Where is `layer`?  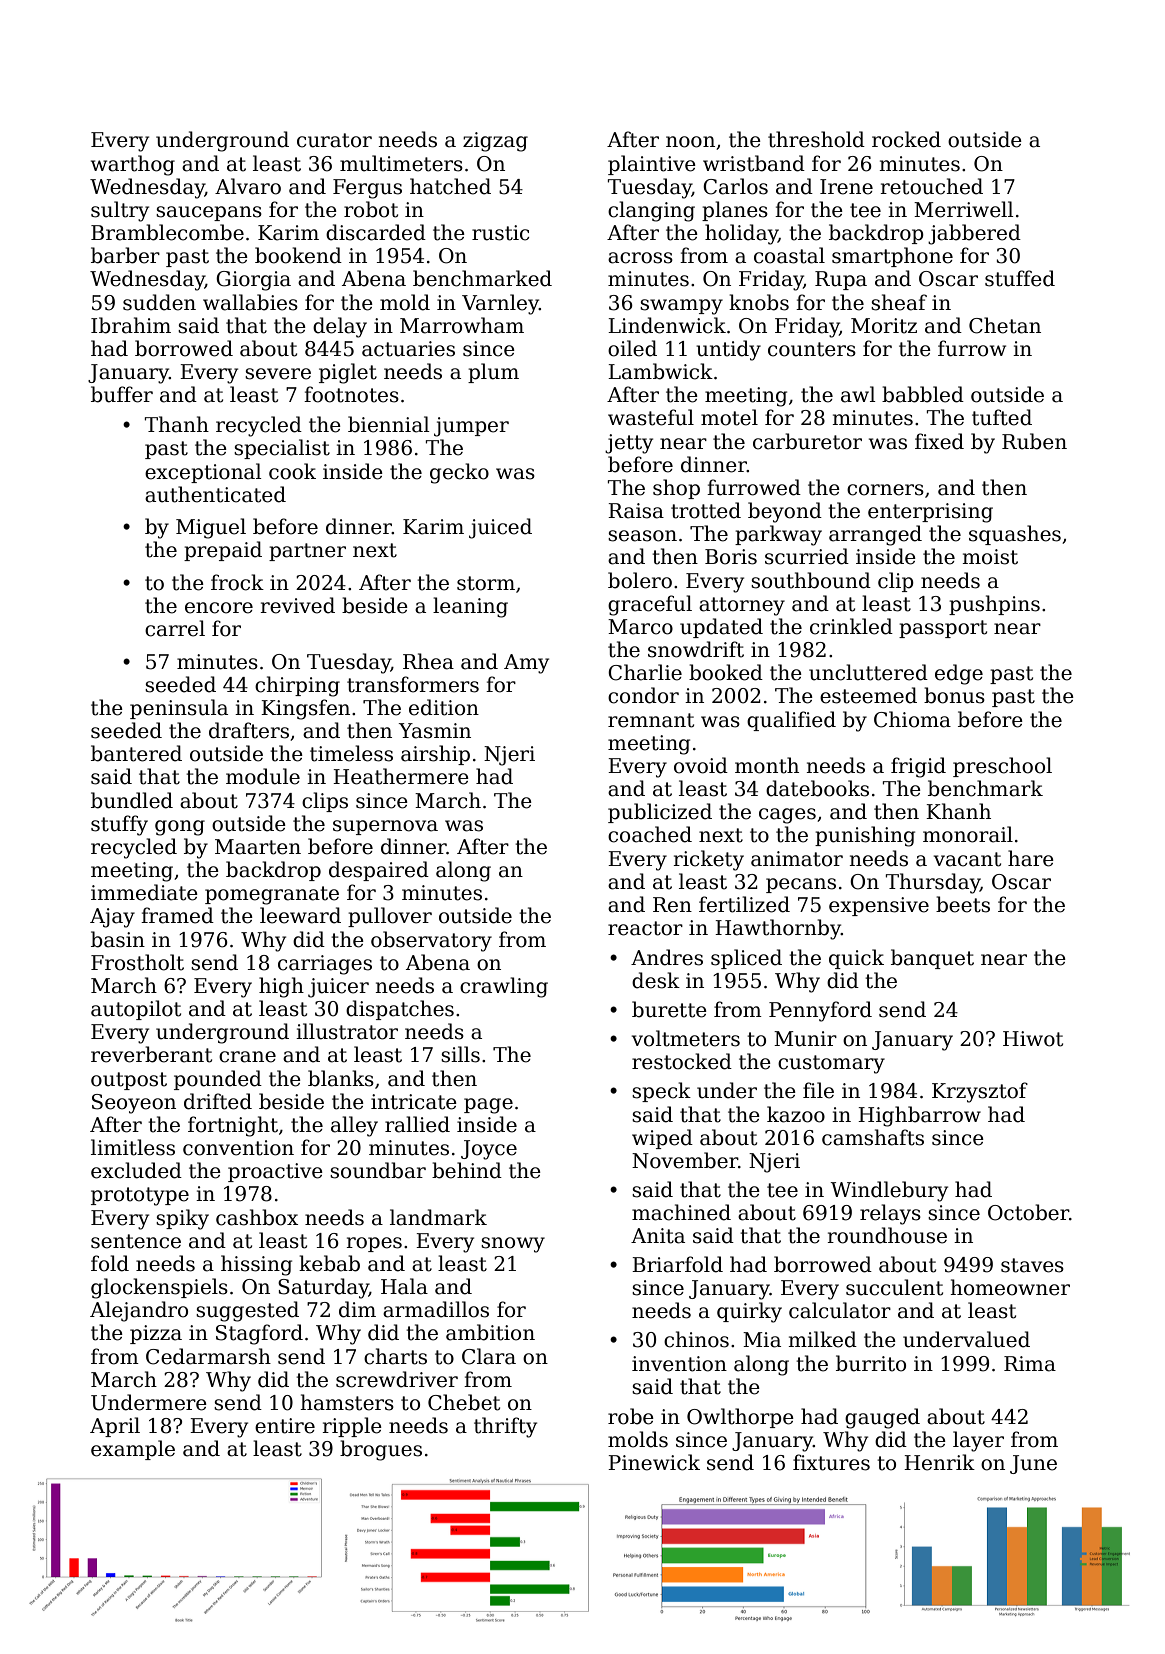
layer is located at coordinates (978, 1441).
